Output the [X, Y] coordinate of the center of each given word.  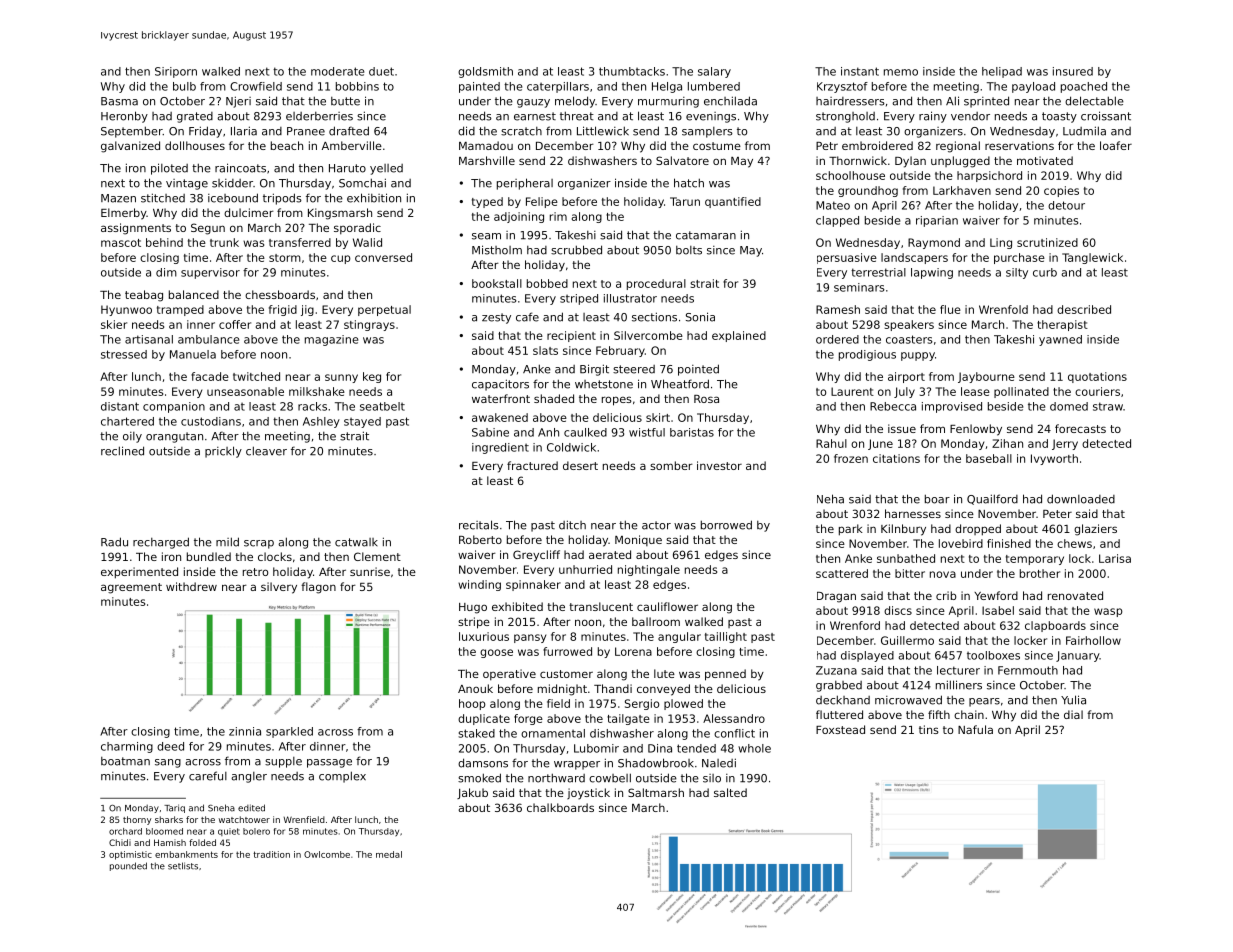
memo [901, 72]
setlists [183, 866]
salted [730, 792]
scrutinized [1047, 242]
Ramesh [838, 309]
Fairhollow [1093, 640]
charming [127, 747]
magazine [331, 340]
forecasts [1080, 428]
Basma [119, 101]
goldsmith [485, 72]
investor [719, 465]
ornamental [553, 733]
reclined [122, 451]
